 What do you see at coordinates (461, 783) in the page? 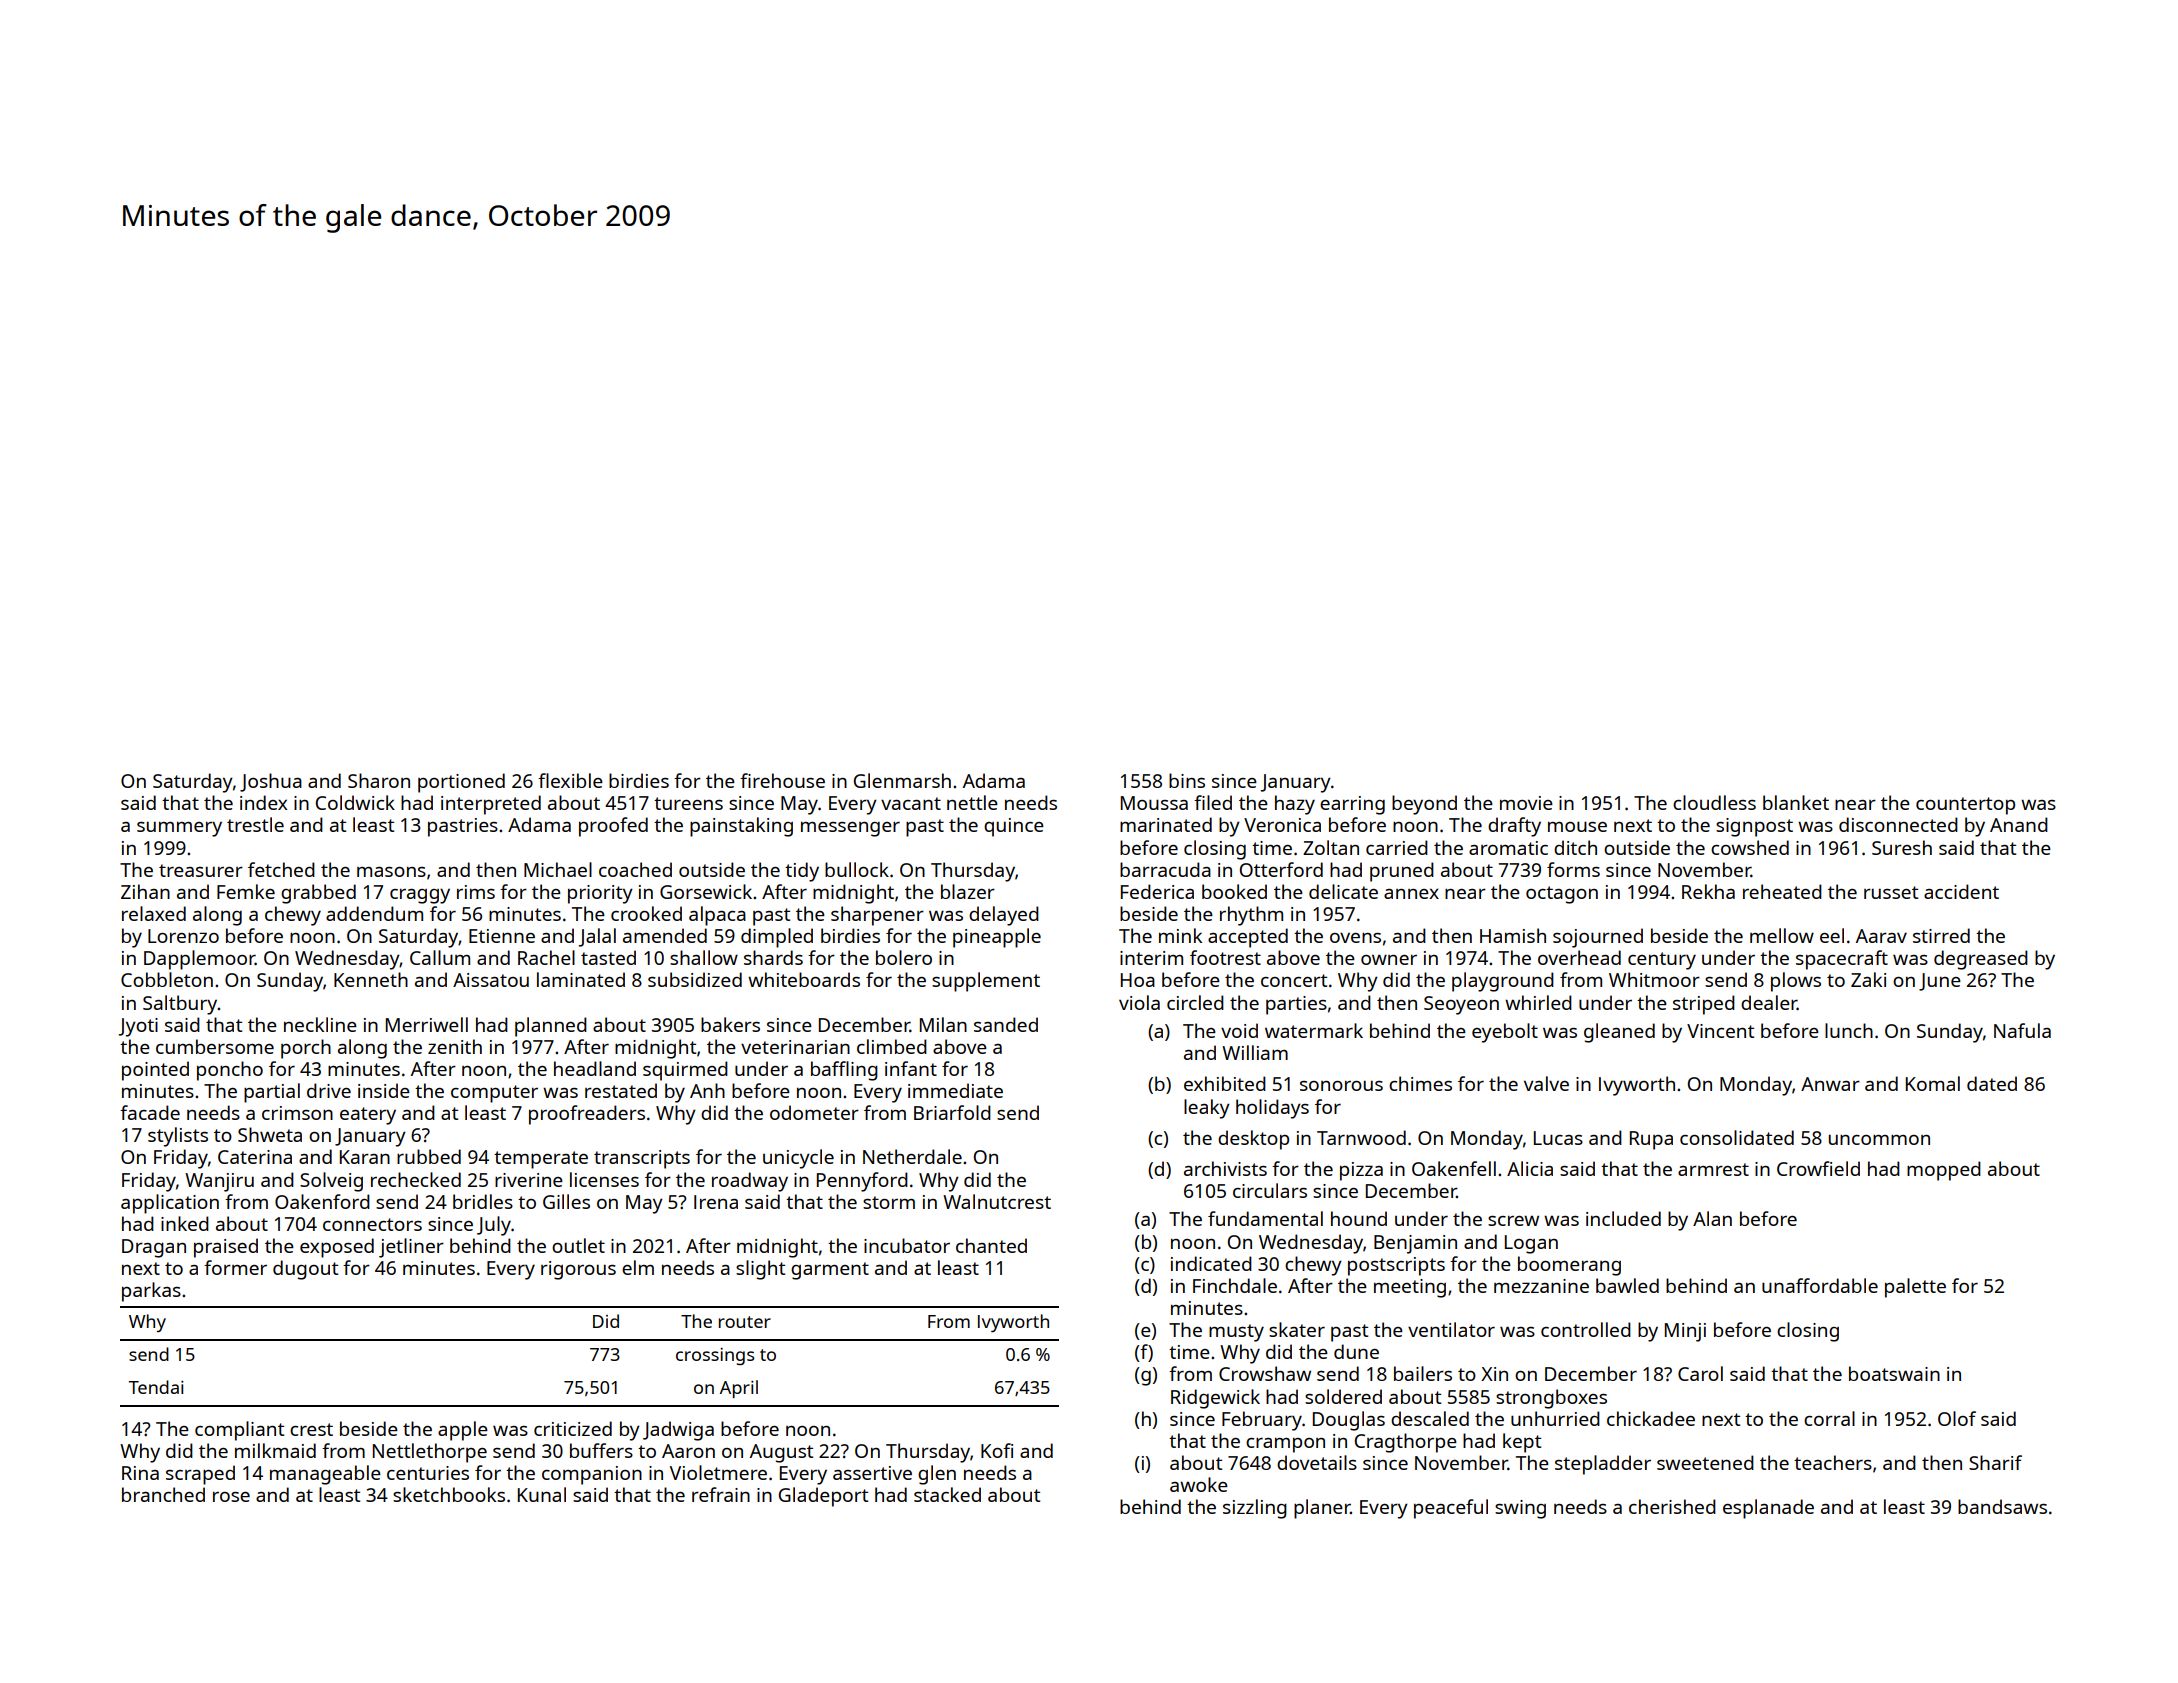
I see `portioned` at bounding box center [461, 783].
